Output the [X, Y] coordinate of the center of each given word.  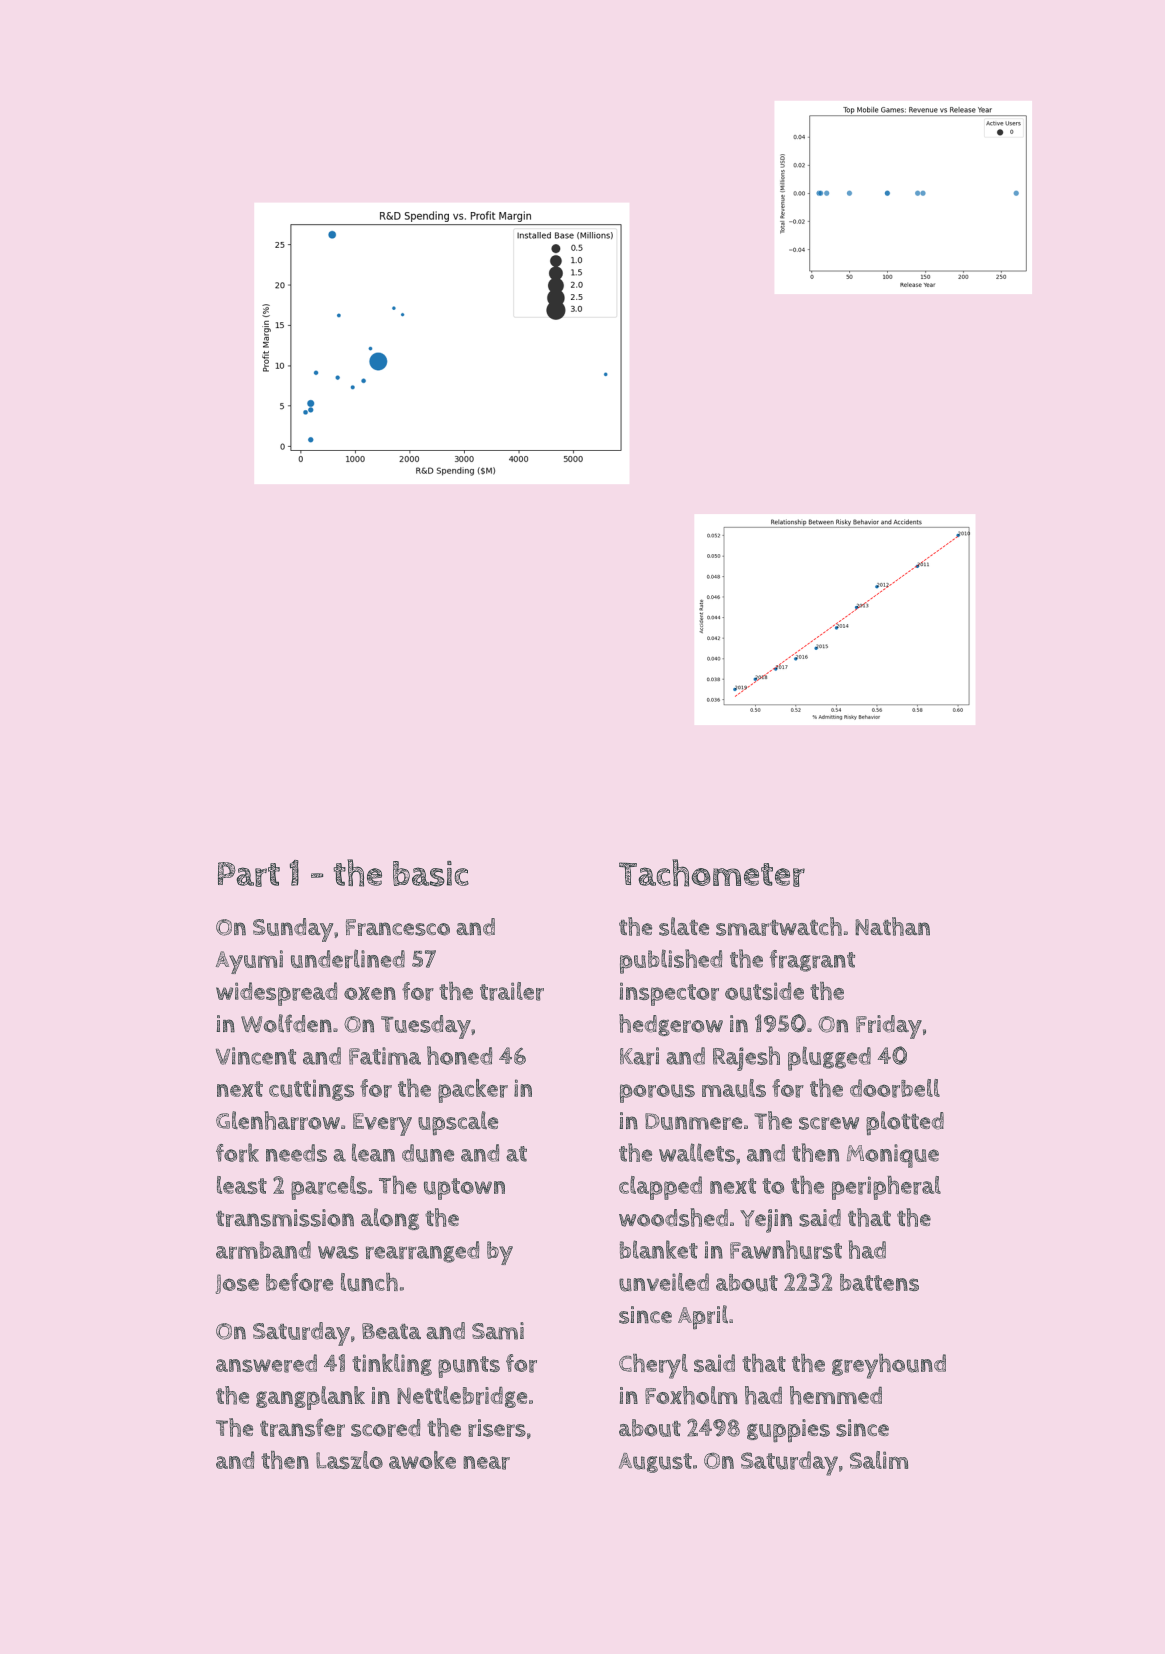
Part [249, 874]
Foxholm [691, 1395]
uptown [464, 1189]
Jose [237, 1284]
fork [237, 1152]
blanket [659, 1249]
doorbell [895, 1088]
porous [657, 1093]
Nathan [892, 926]
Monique [893, 1156]
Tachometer [712, 873]
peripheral [886, 1188]
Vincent [256, 1056]
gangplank [310, 1398]
